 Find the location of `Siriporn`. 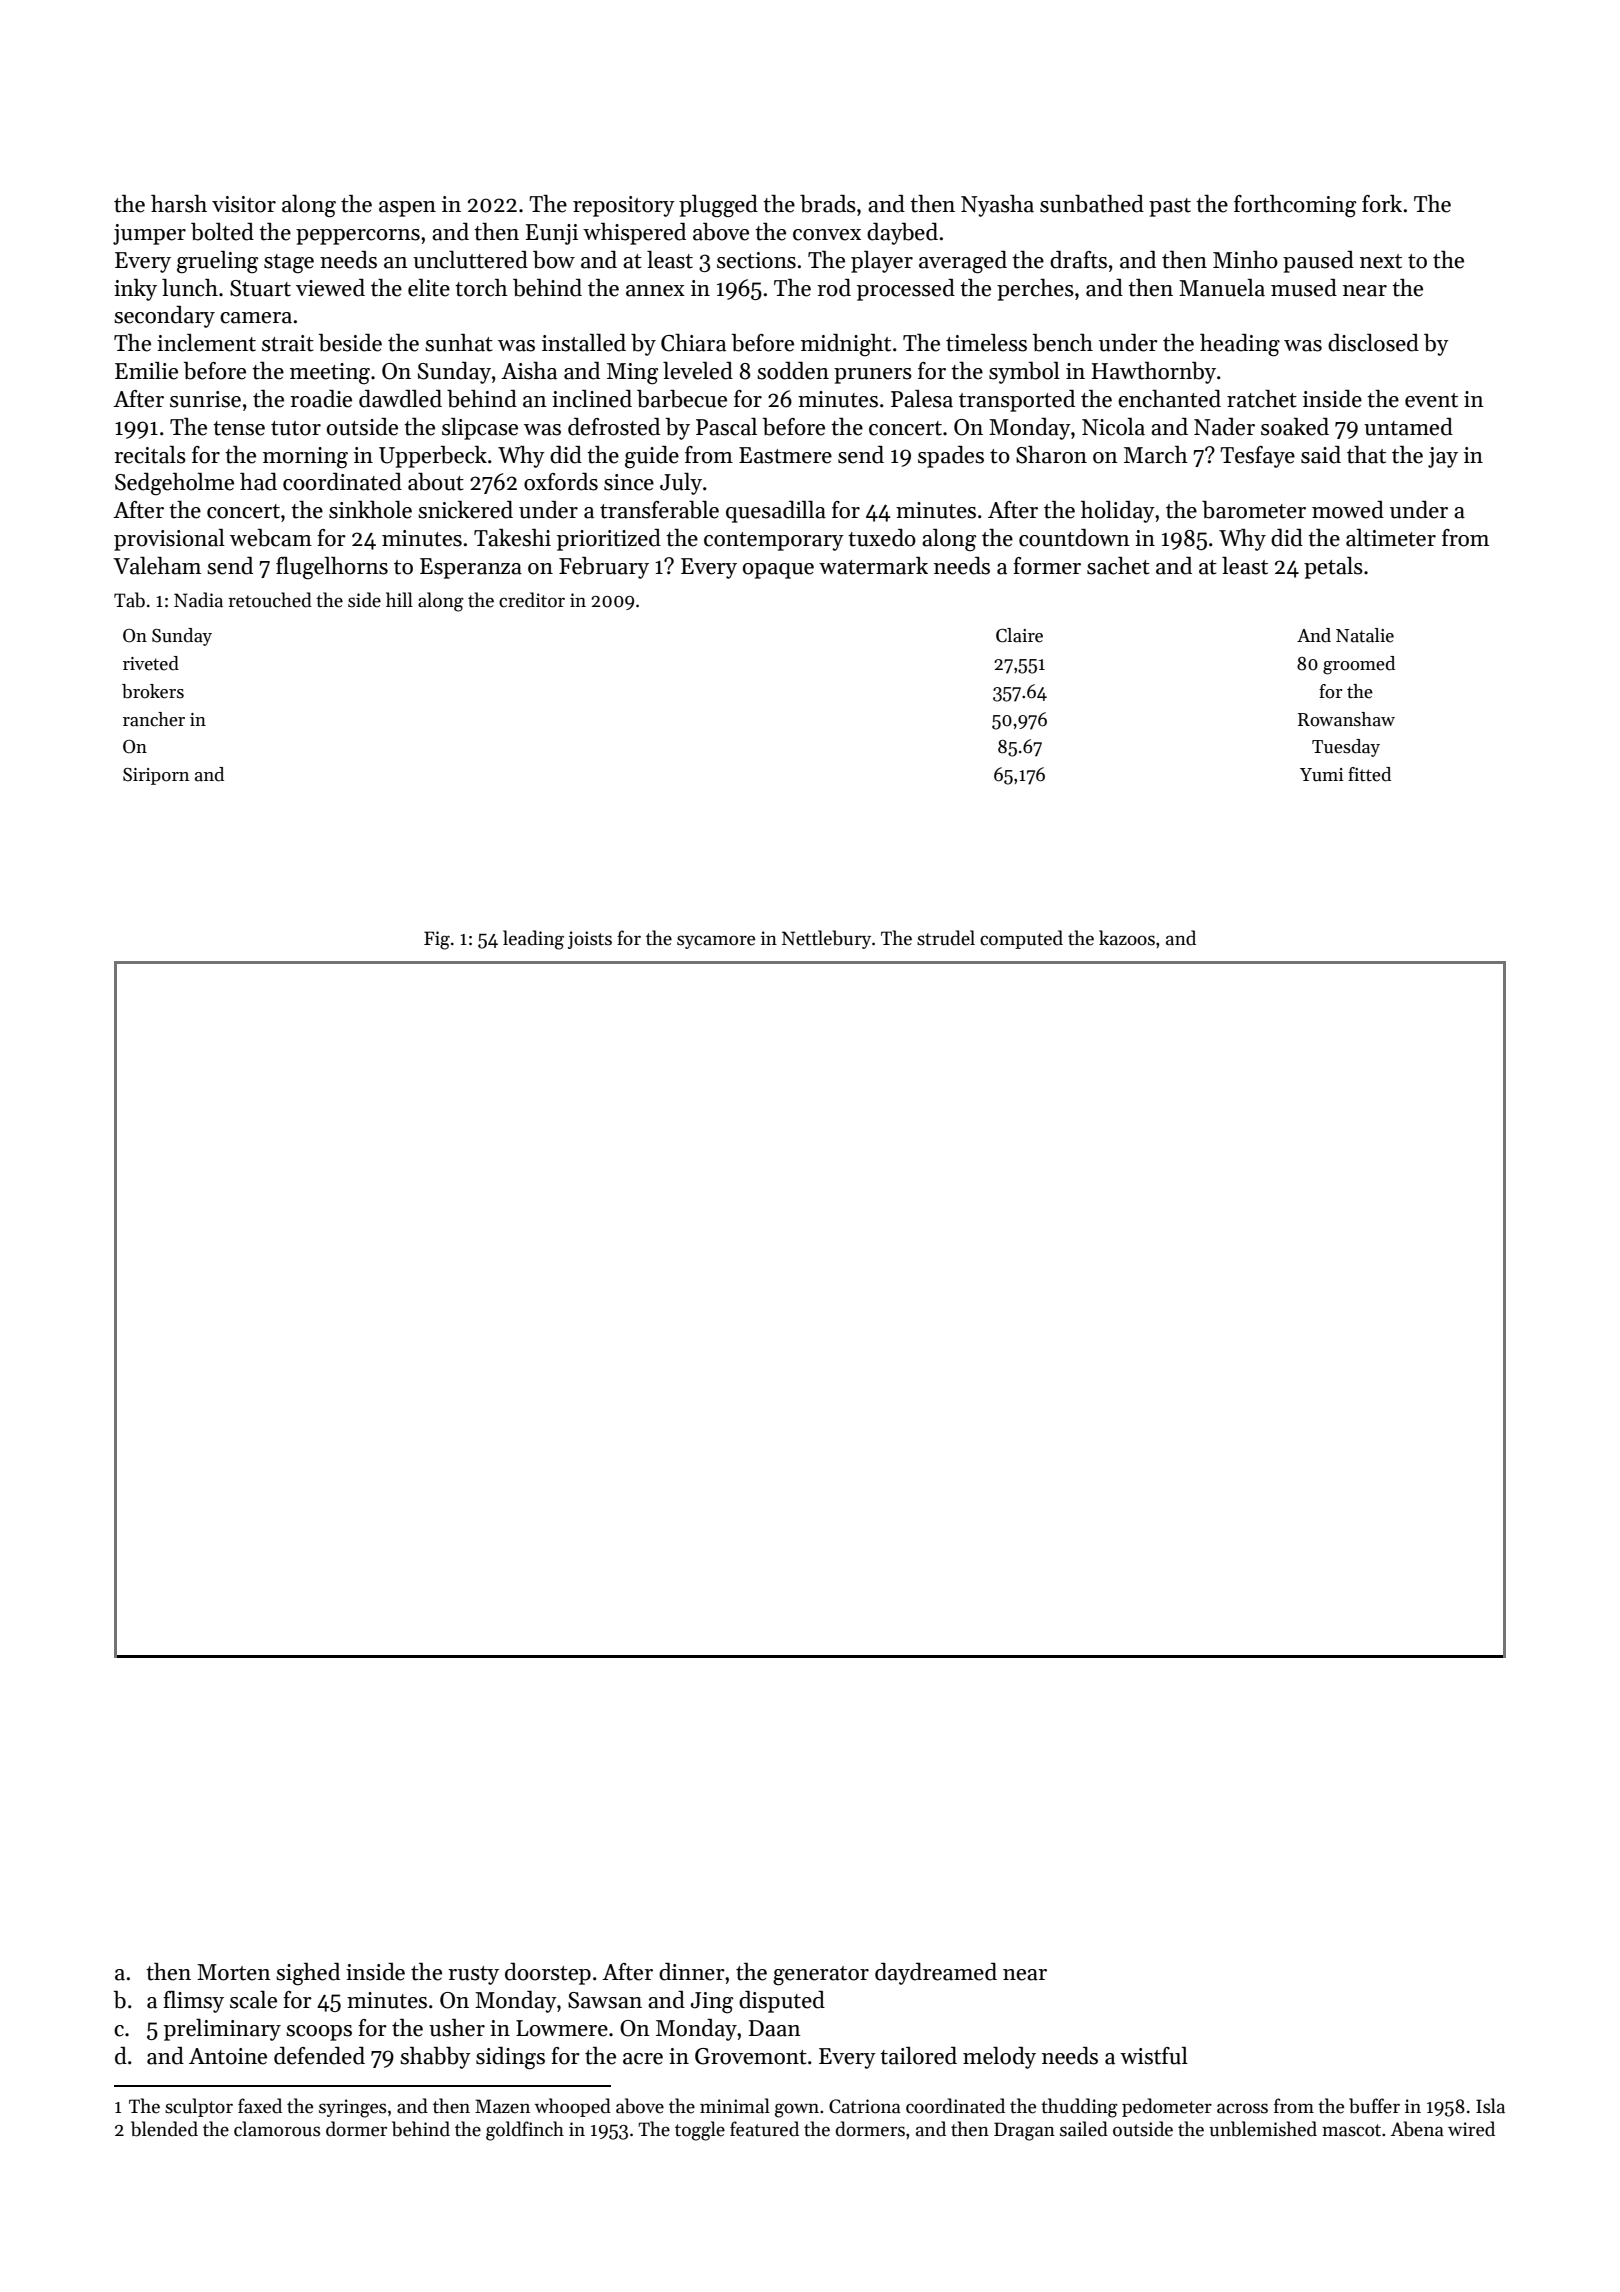

Siriporn is located at coordinates (156, 776).
